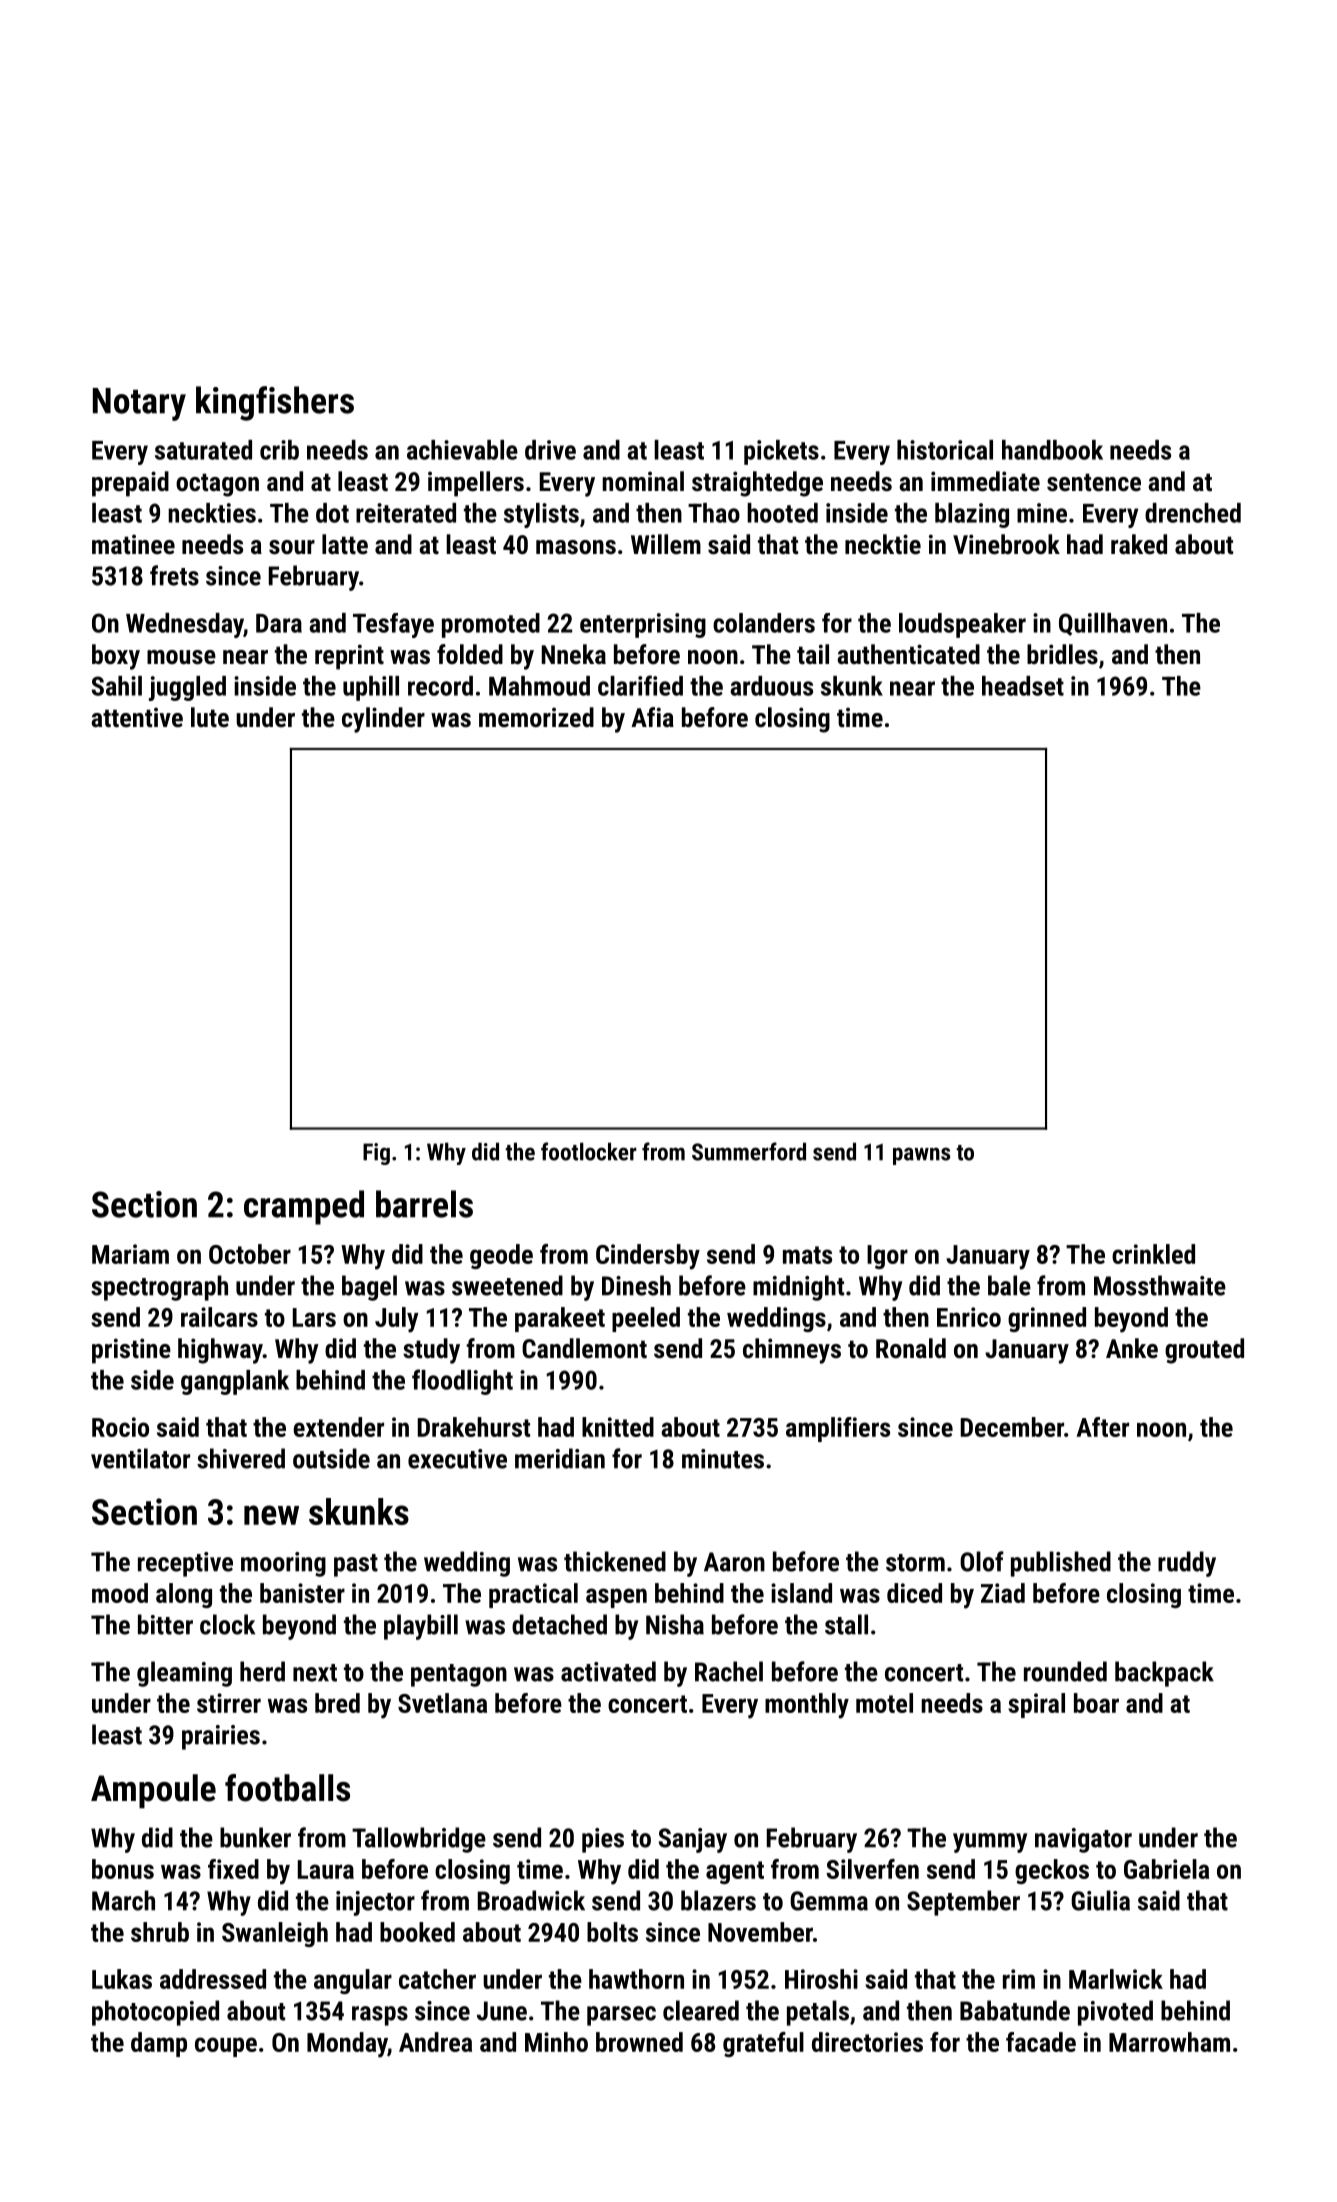  I want to click on memorized, so click(536, 717).
